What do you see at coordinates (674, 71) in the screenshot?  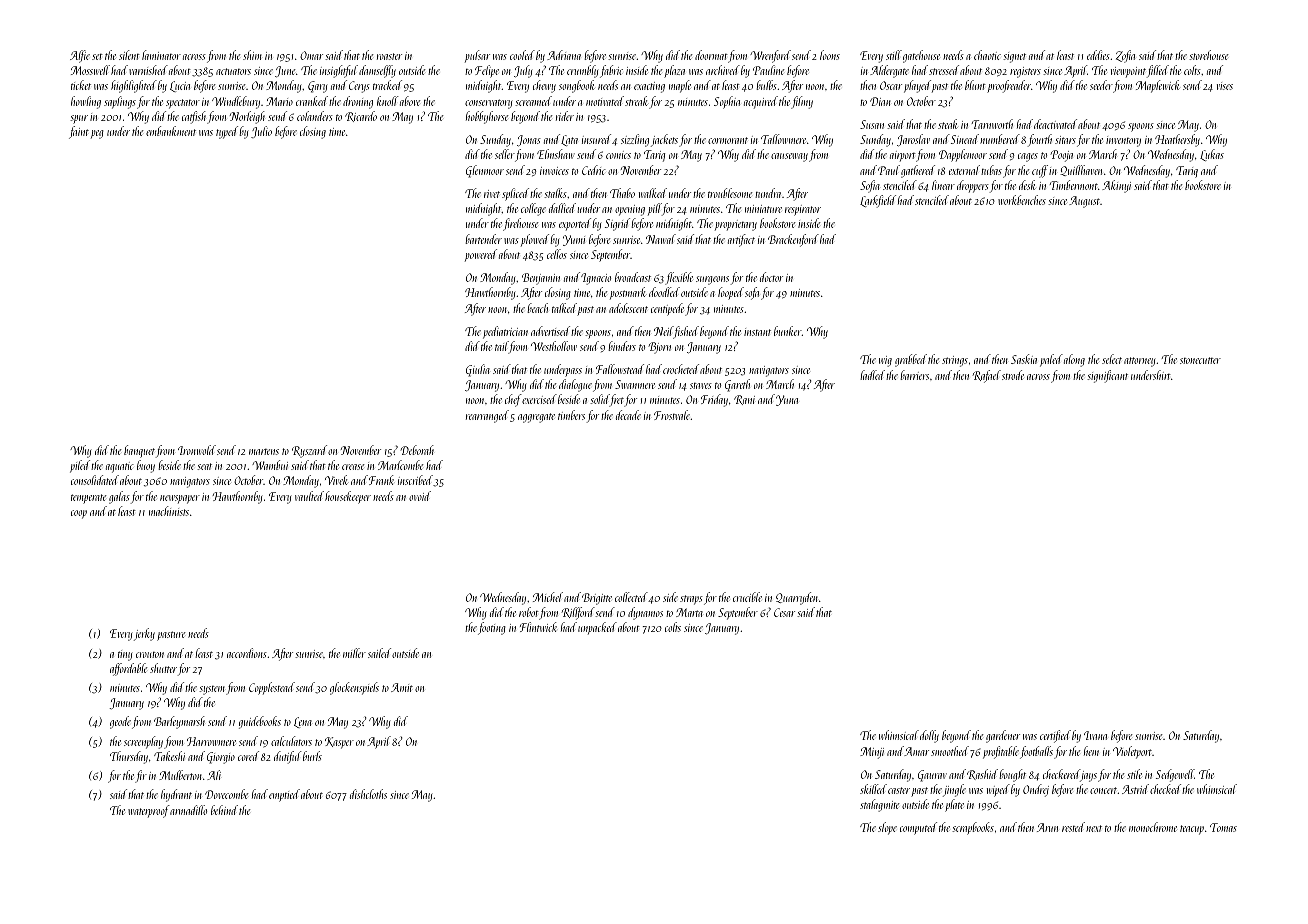 I see `plaza` at bounding box center [674, 71].
